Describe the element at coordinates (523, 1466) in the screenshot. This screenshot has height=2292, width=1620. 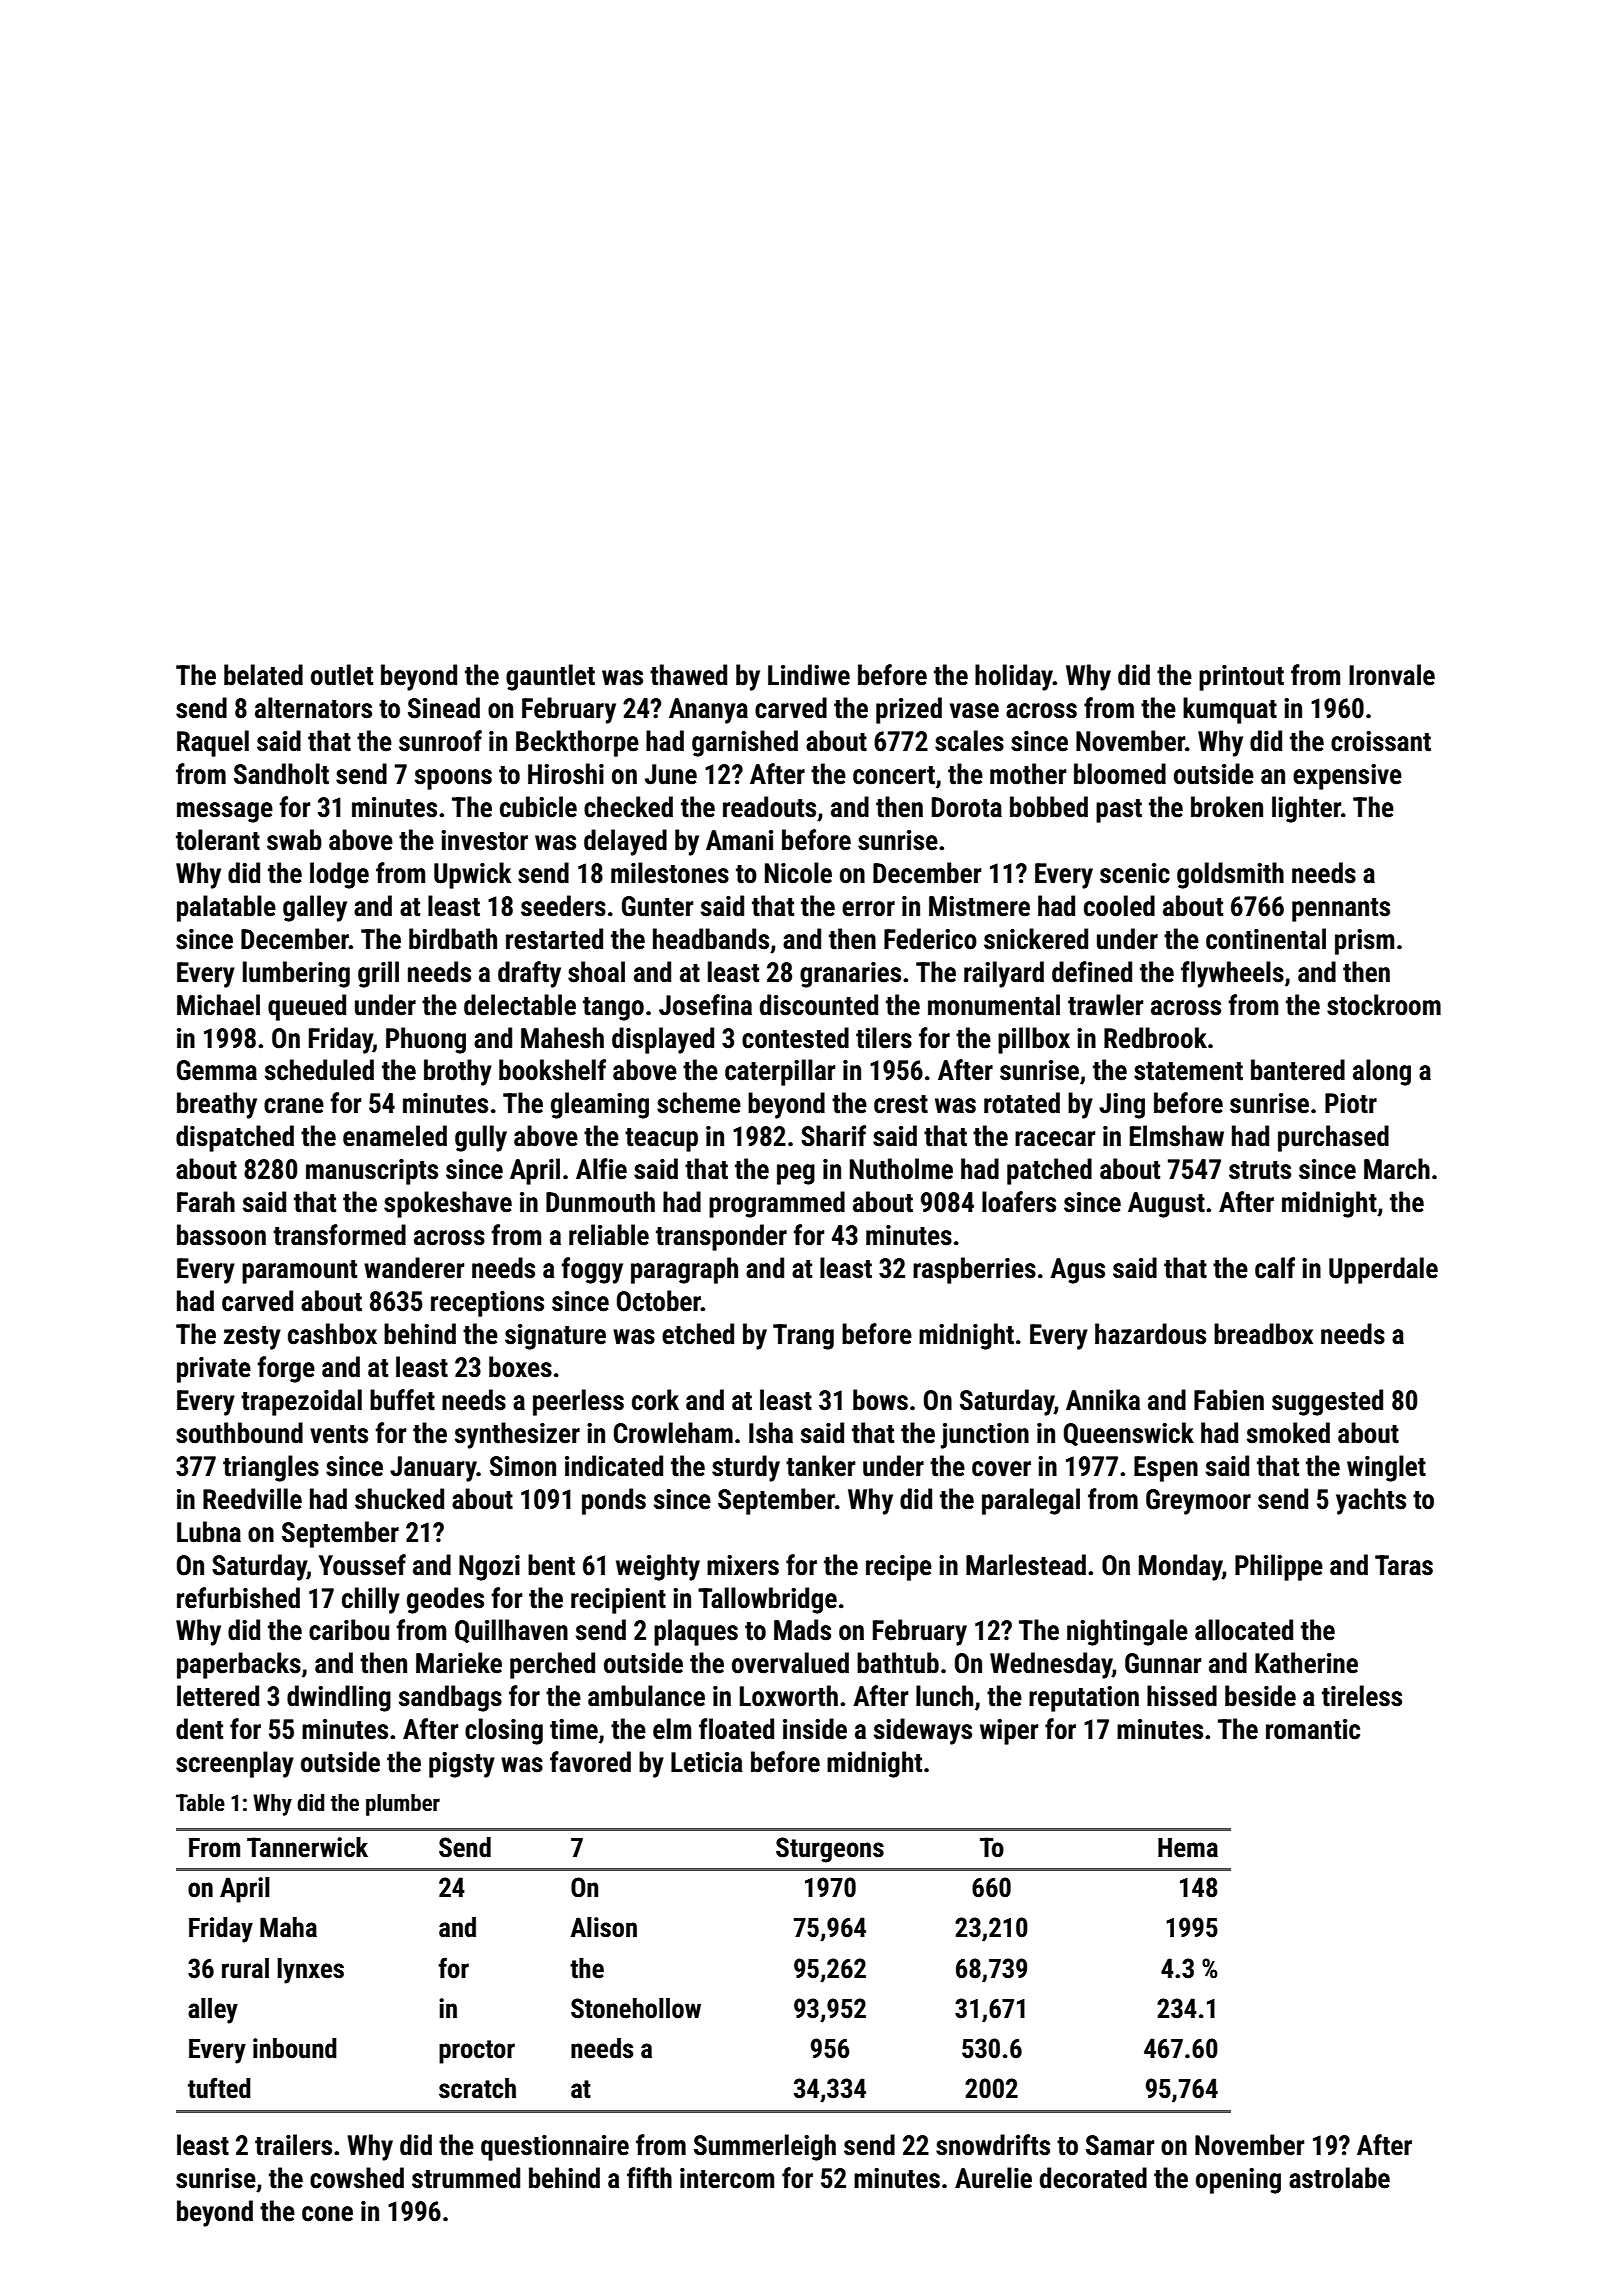
I see `Simon` at that location.
